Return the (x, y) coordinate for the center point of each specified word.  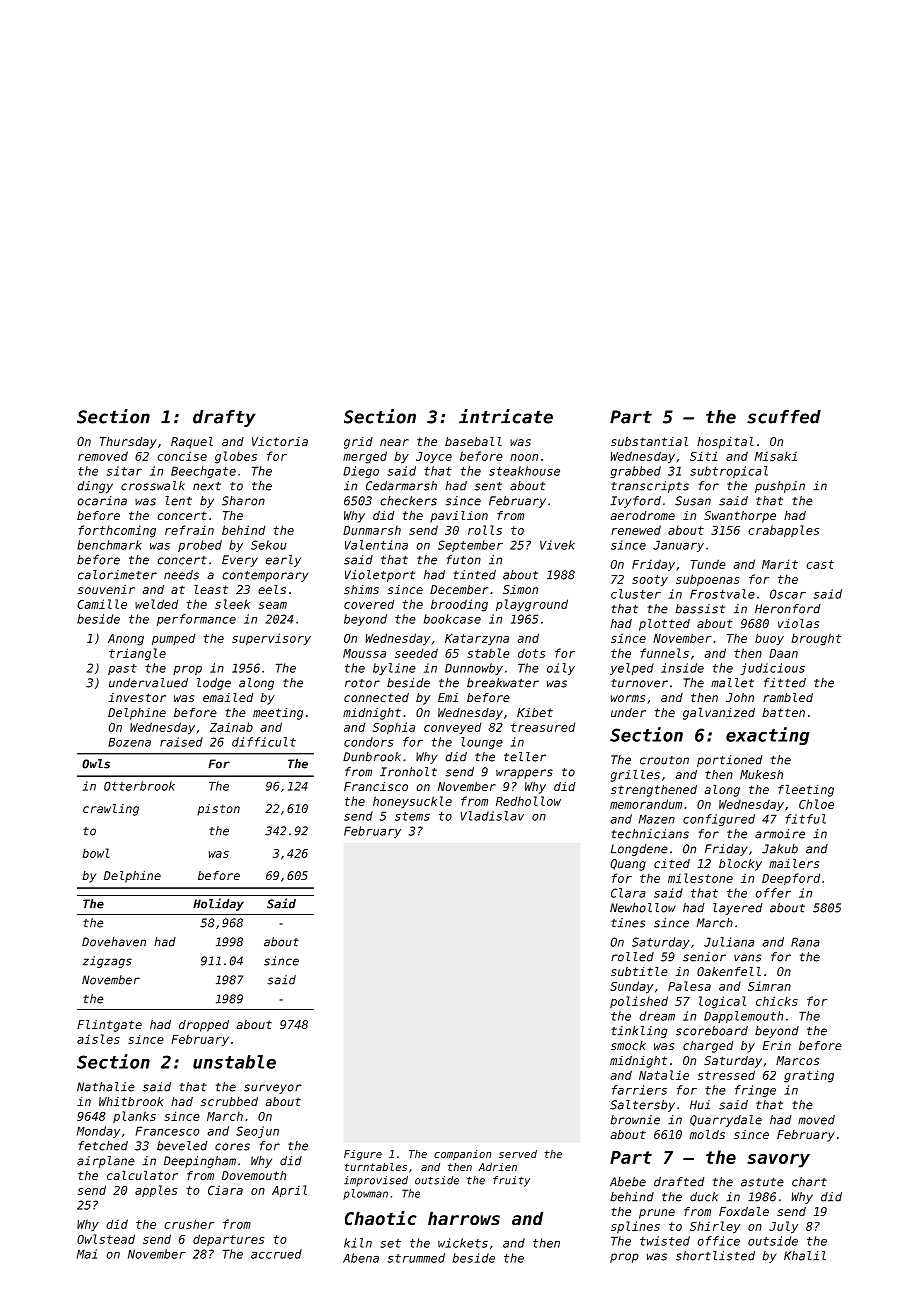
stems (412, 816)
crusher (189, 1224)
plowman (365, 1194)
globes (236, 457)
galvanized (719, 714)
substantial (649, 441)
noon (524, 457)
